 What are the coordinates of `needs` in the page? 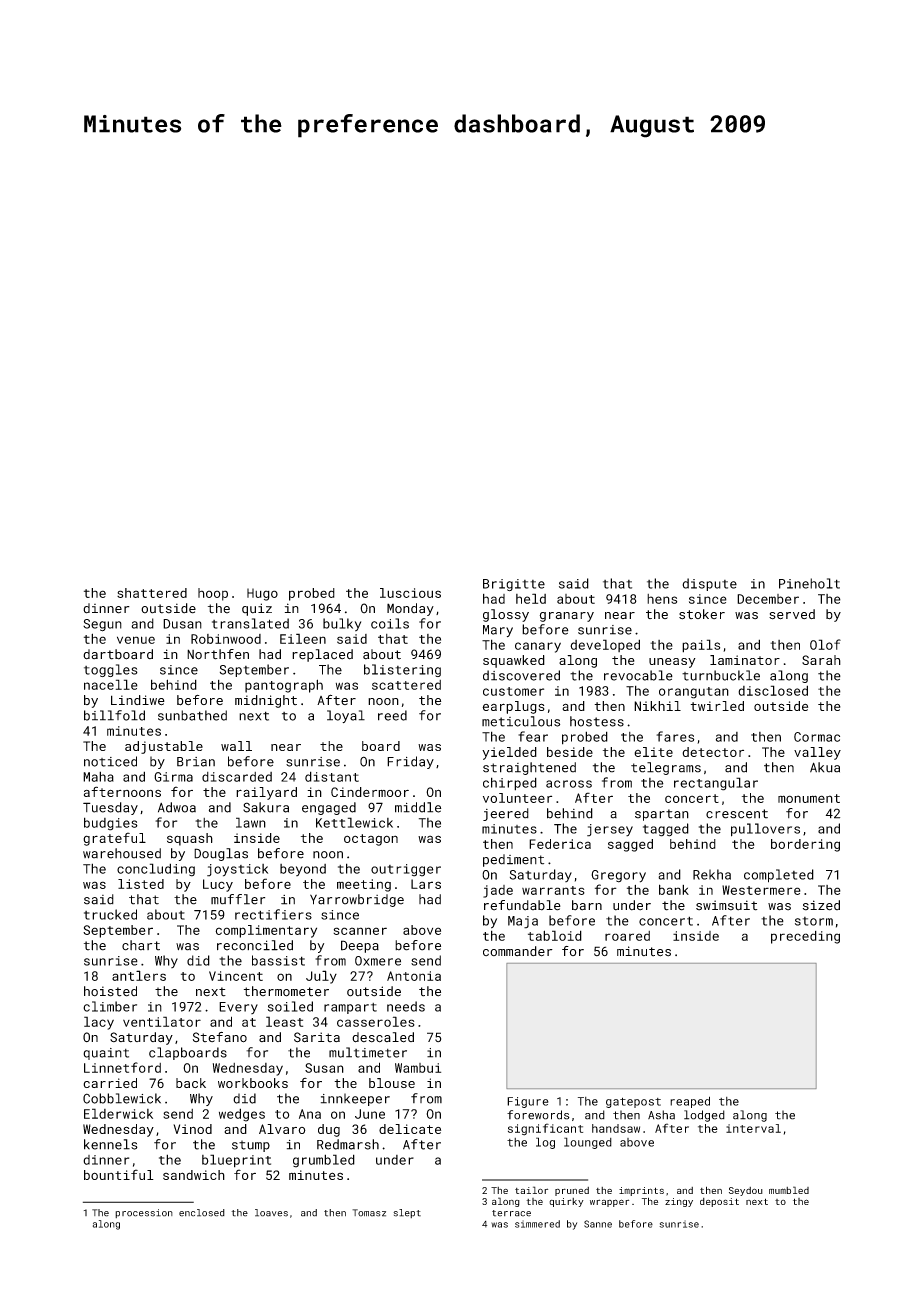 It's located at (406, 1006).
